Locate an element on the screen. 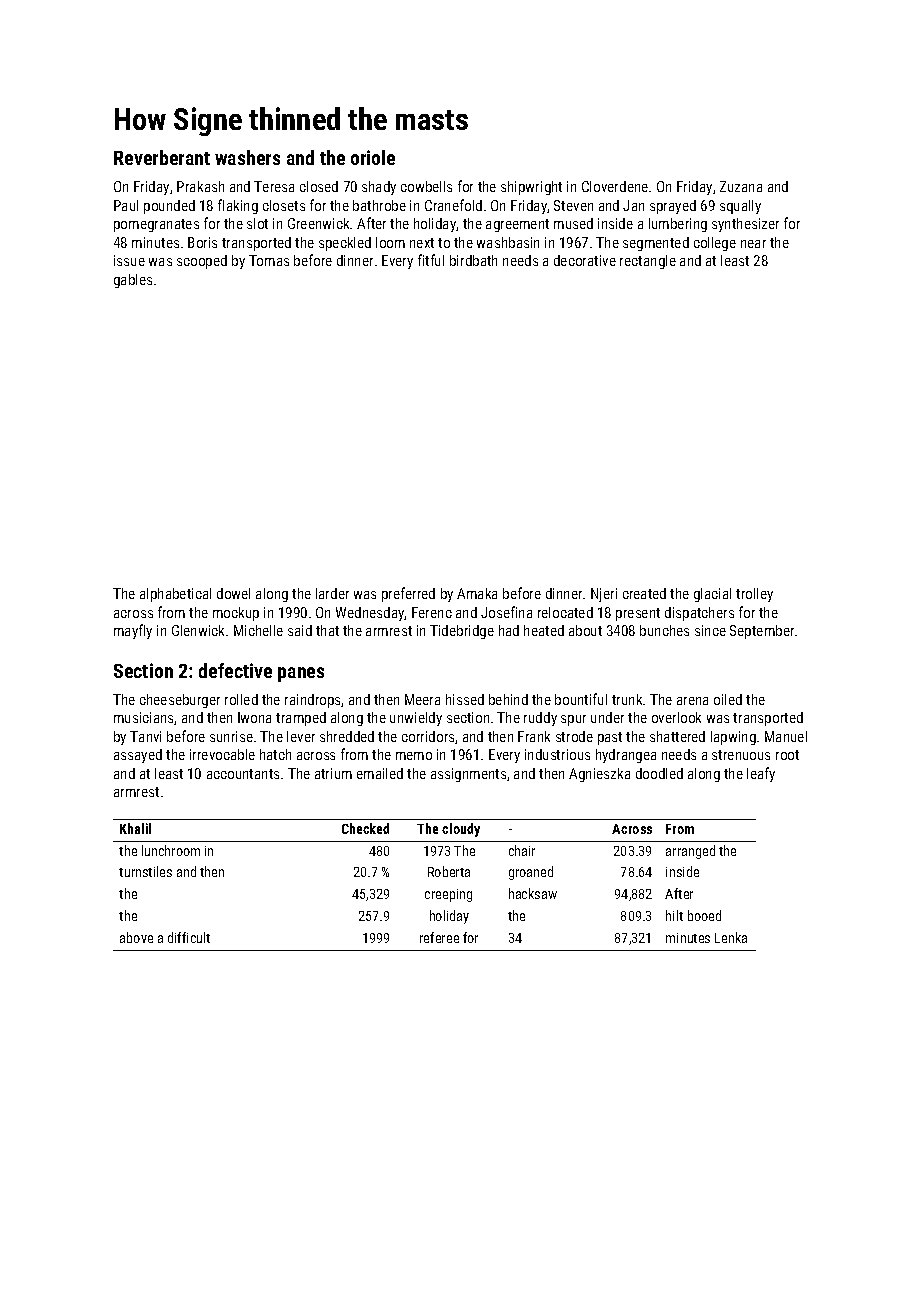  closets is located at coordinates (284, 205).
